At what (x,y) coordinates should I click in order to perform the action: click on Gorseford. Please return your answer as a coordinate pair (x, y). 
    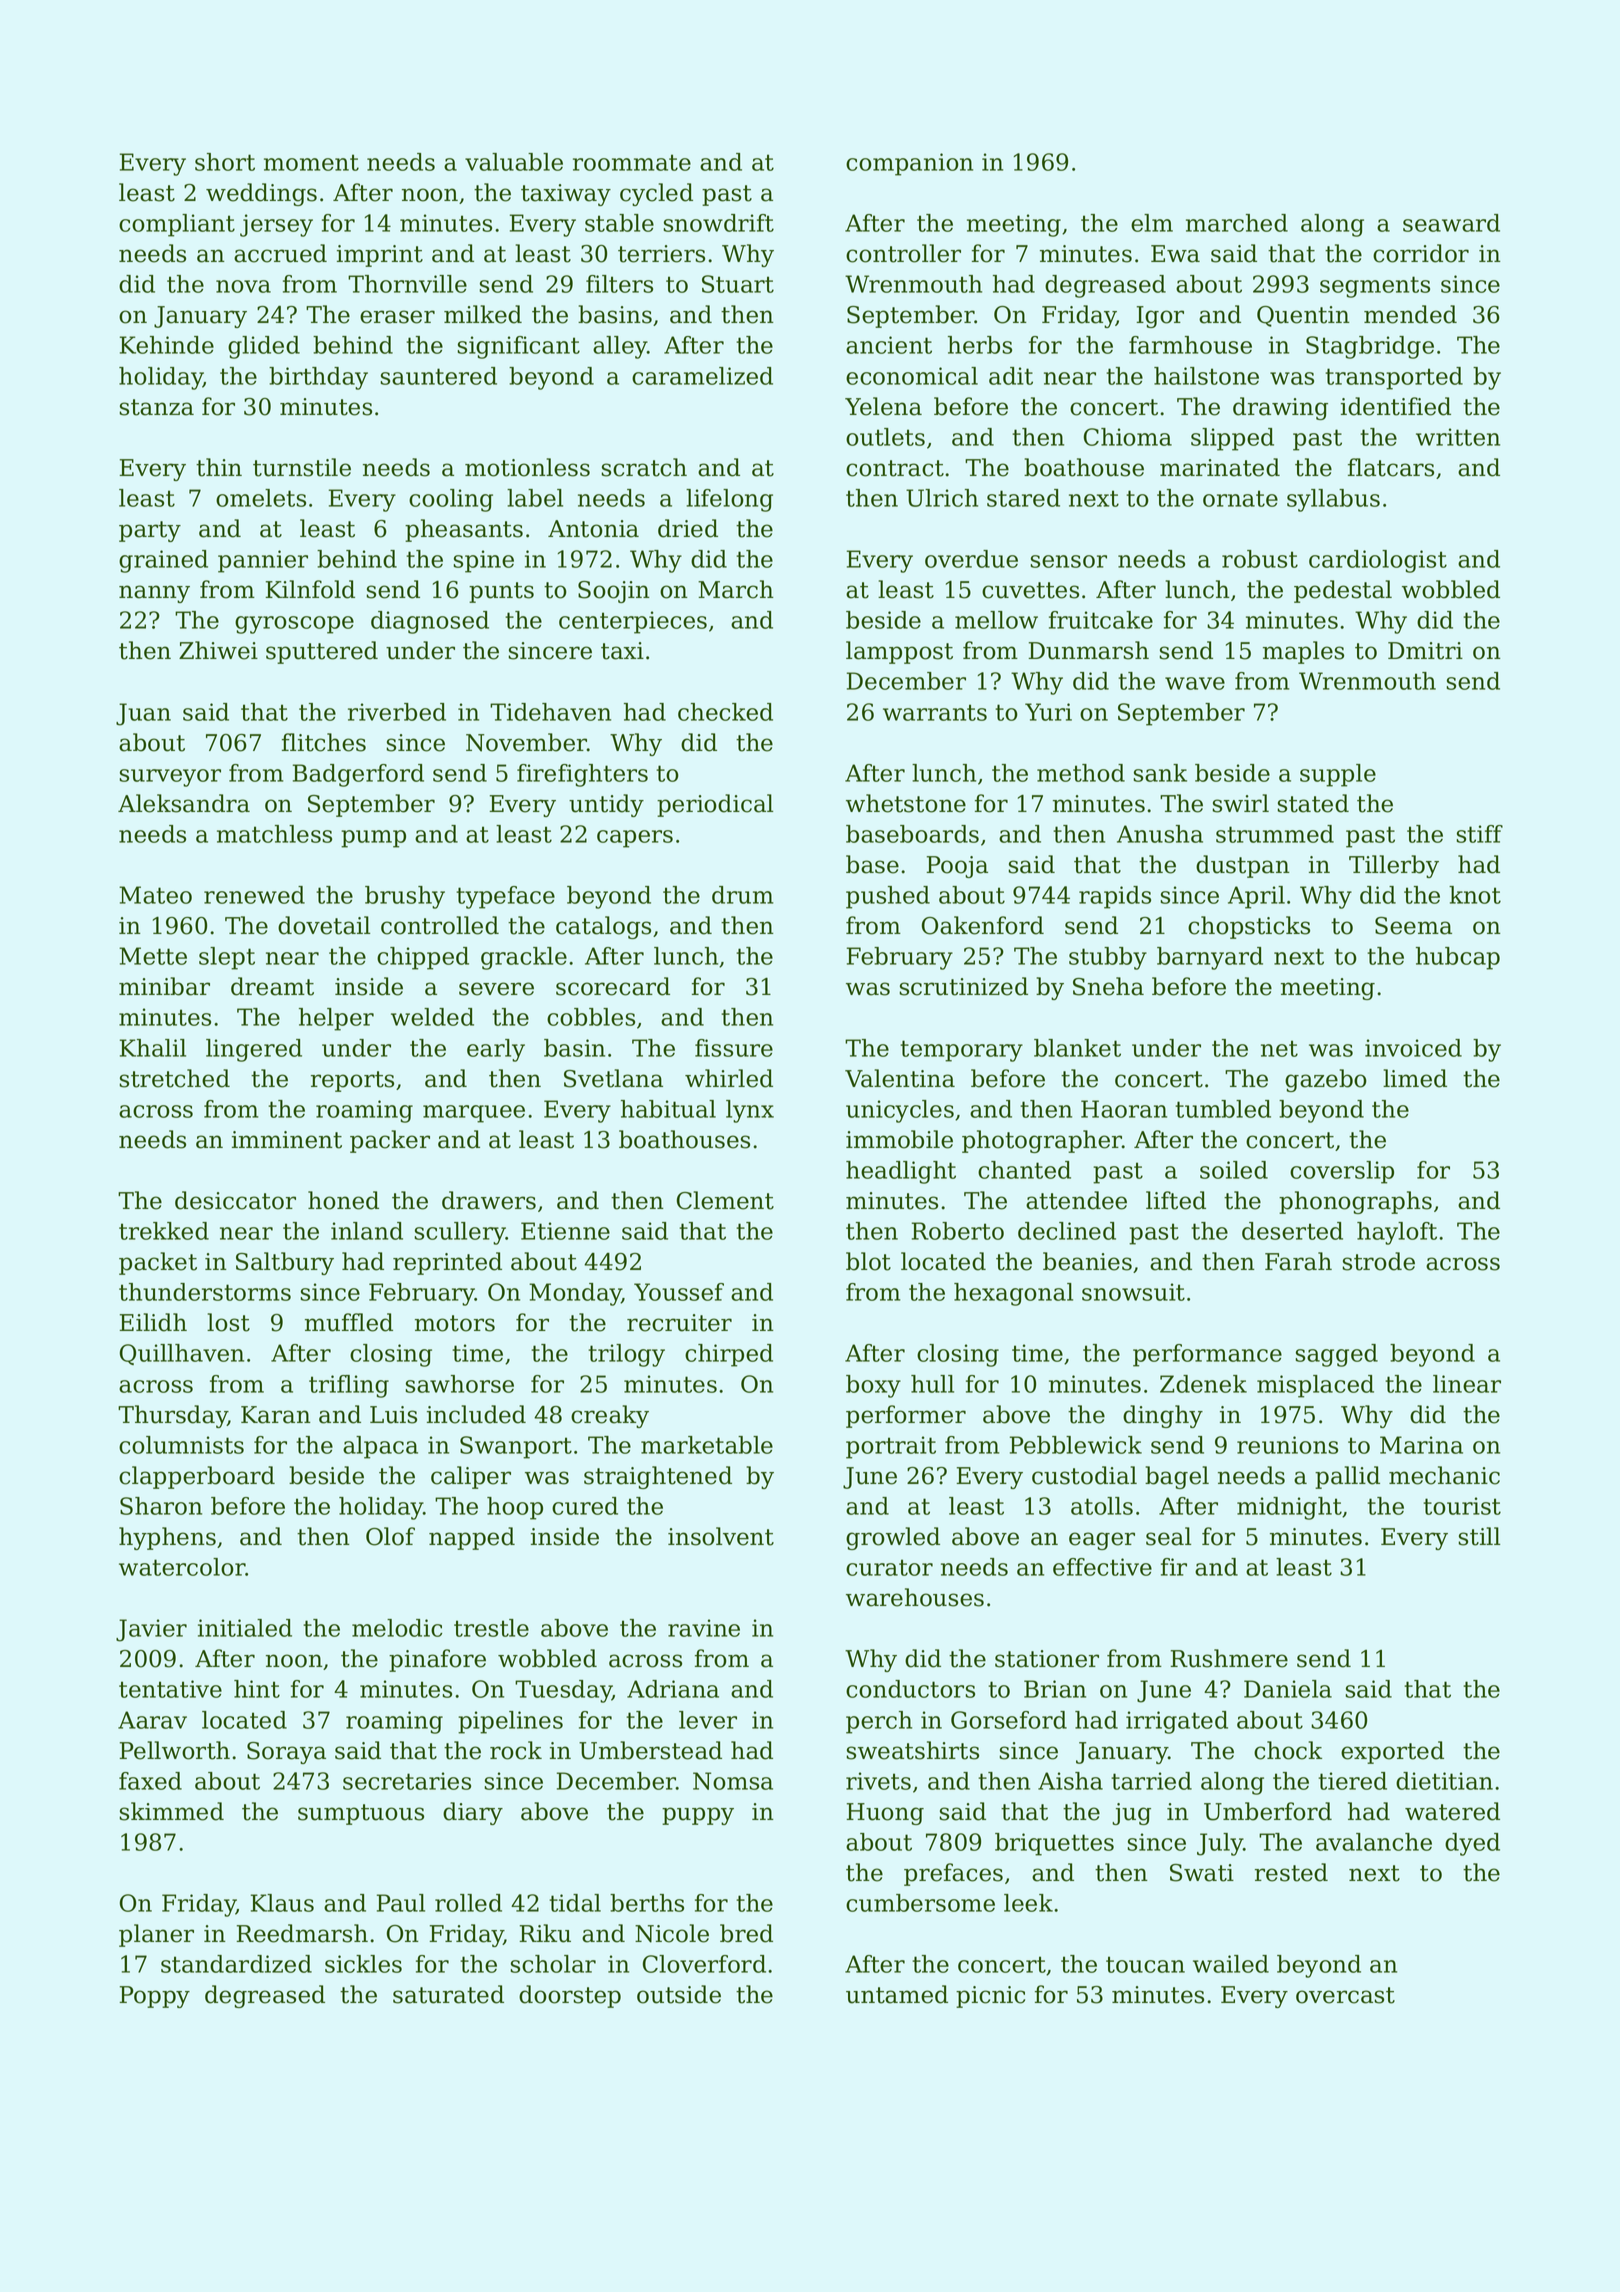
    Looking at the image, I should click on (1009, 1720).
